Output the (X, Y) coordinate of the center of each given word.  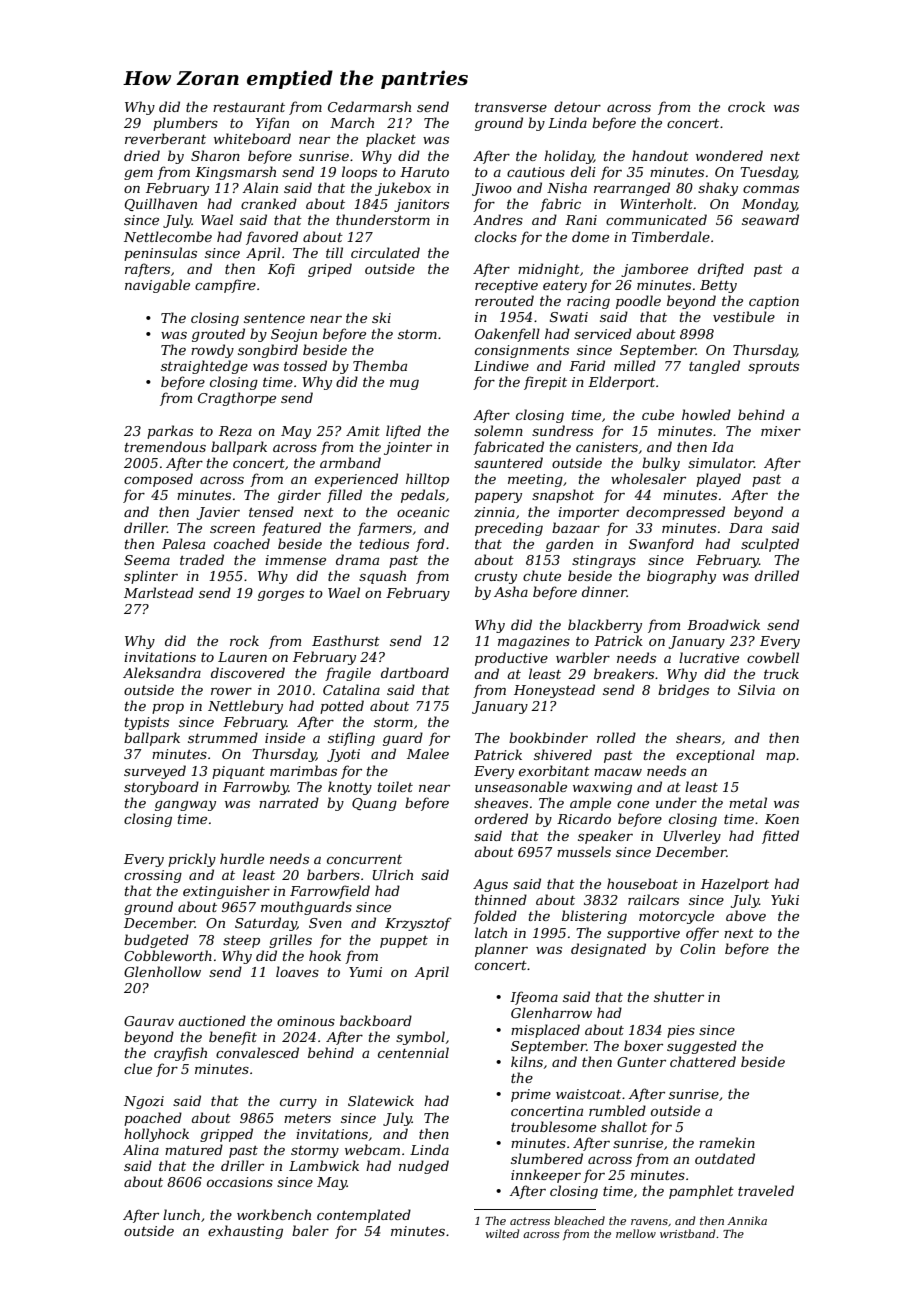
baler (310, 1230)
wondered (729, 155)
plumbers (185, 124)
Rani (581, 220)
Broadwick (723, 624)
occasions (240, 1182)
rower (231, 691)
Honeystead (554, 691)
